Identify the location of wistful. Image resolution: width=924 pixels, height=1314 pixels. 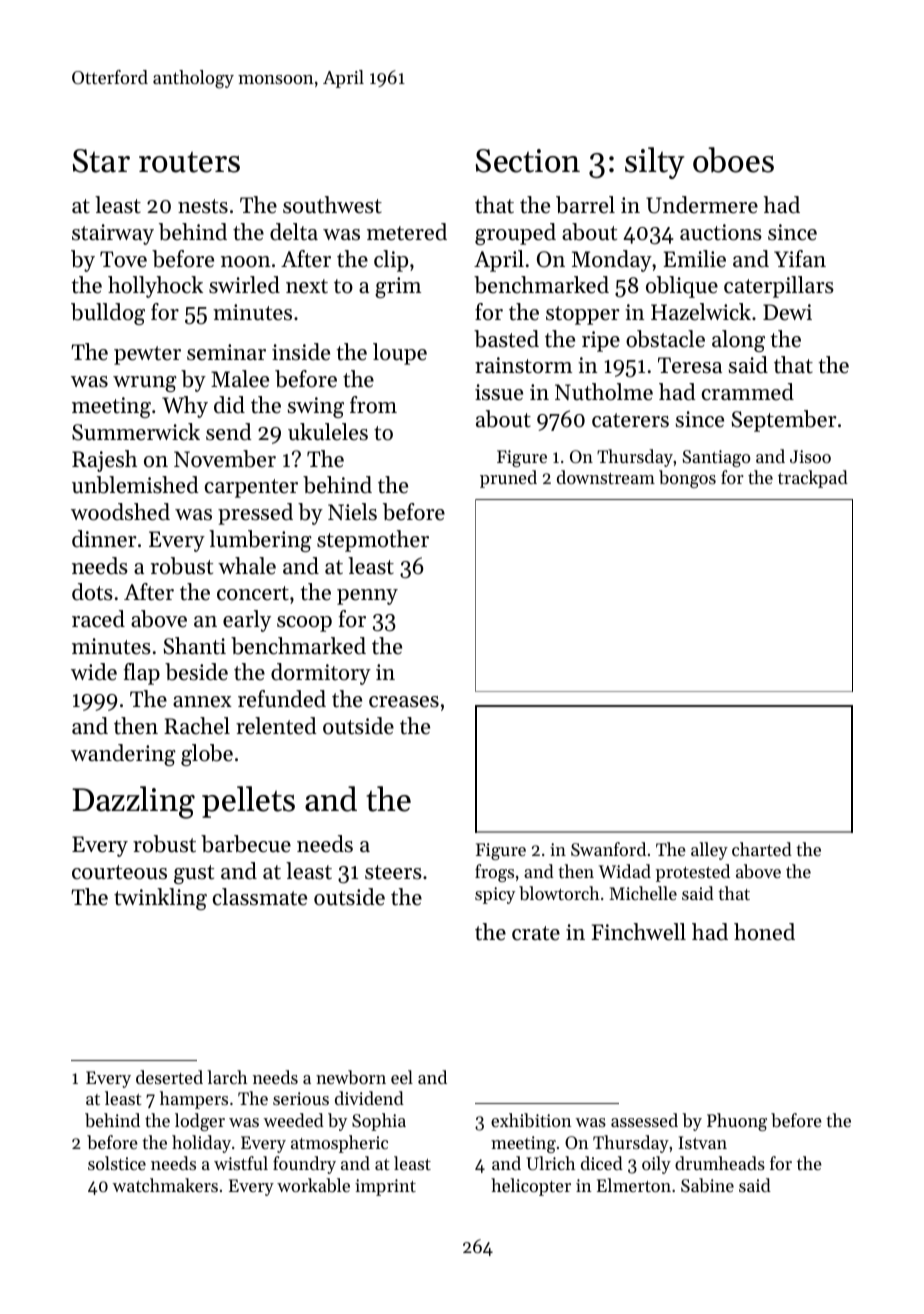
(241, 1163).
